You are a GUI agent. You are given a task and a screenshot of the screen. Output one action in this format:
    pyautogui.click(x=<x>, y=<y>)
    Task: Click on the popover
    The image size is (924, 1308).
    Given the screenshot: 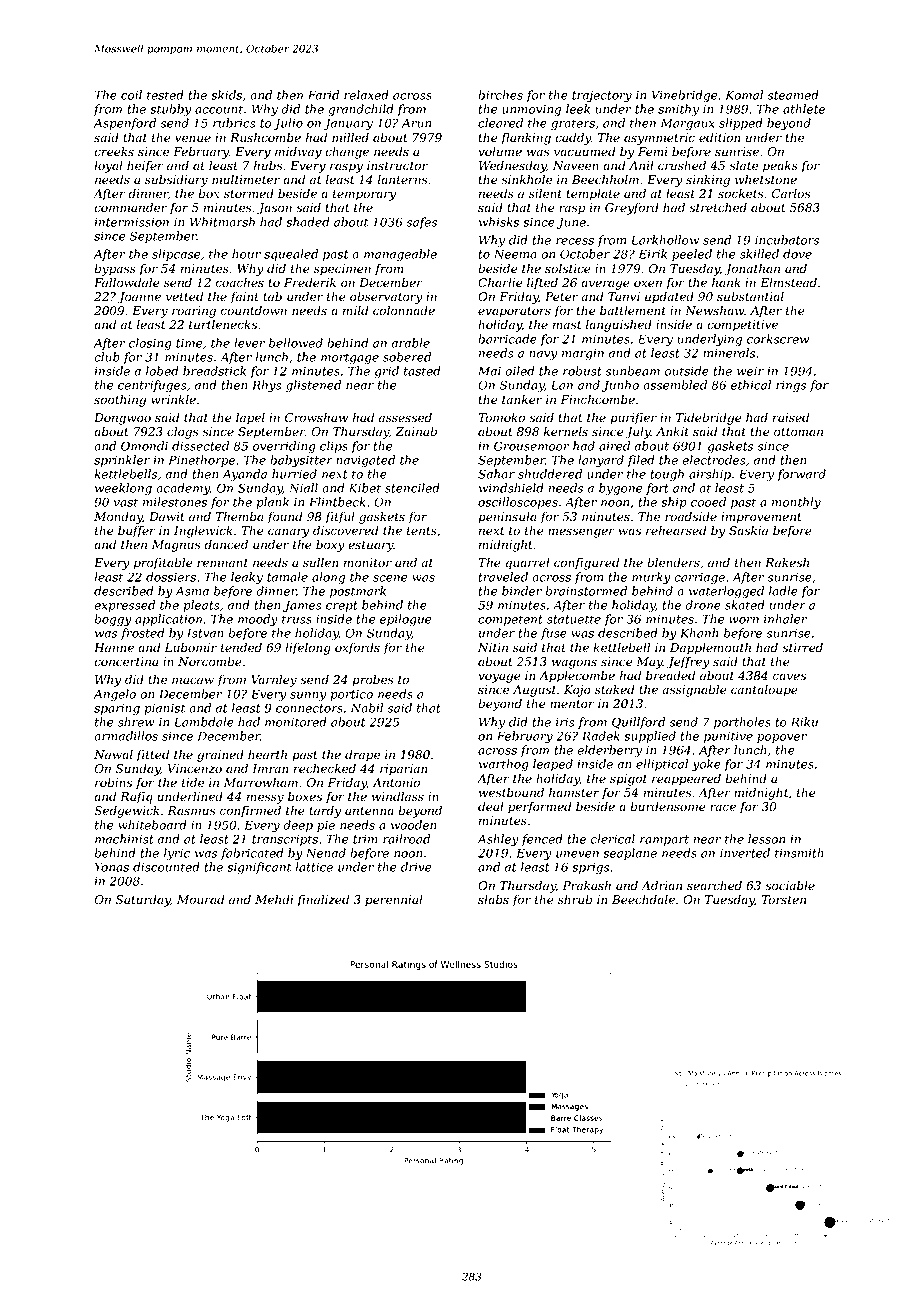 What is the action you would take?
    pyautogui.click(x=782, y=738)
